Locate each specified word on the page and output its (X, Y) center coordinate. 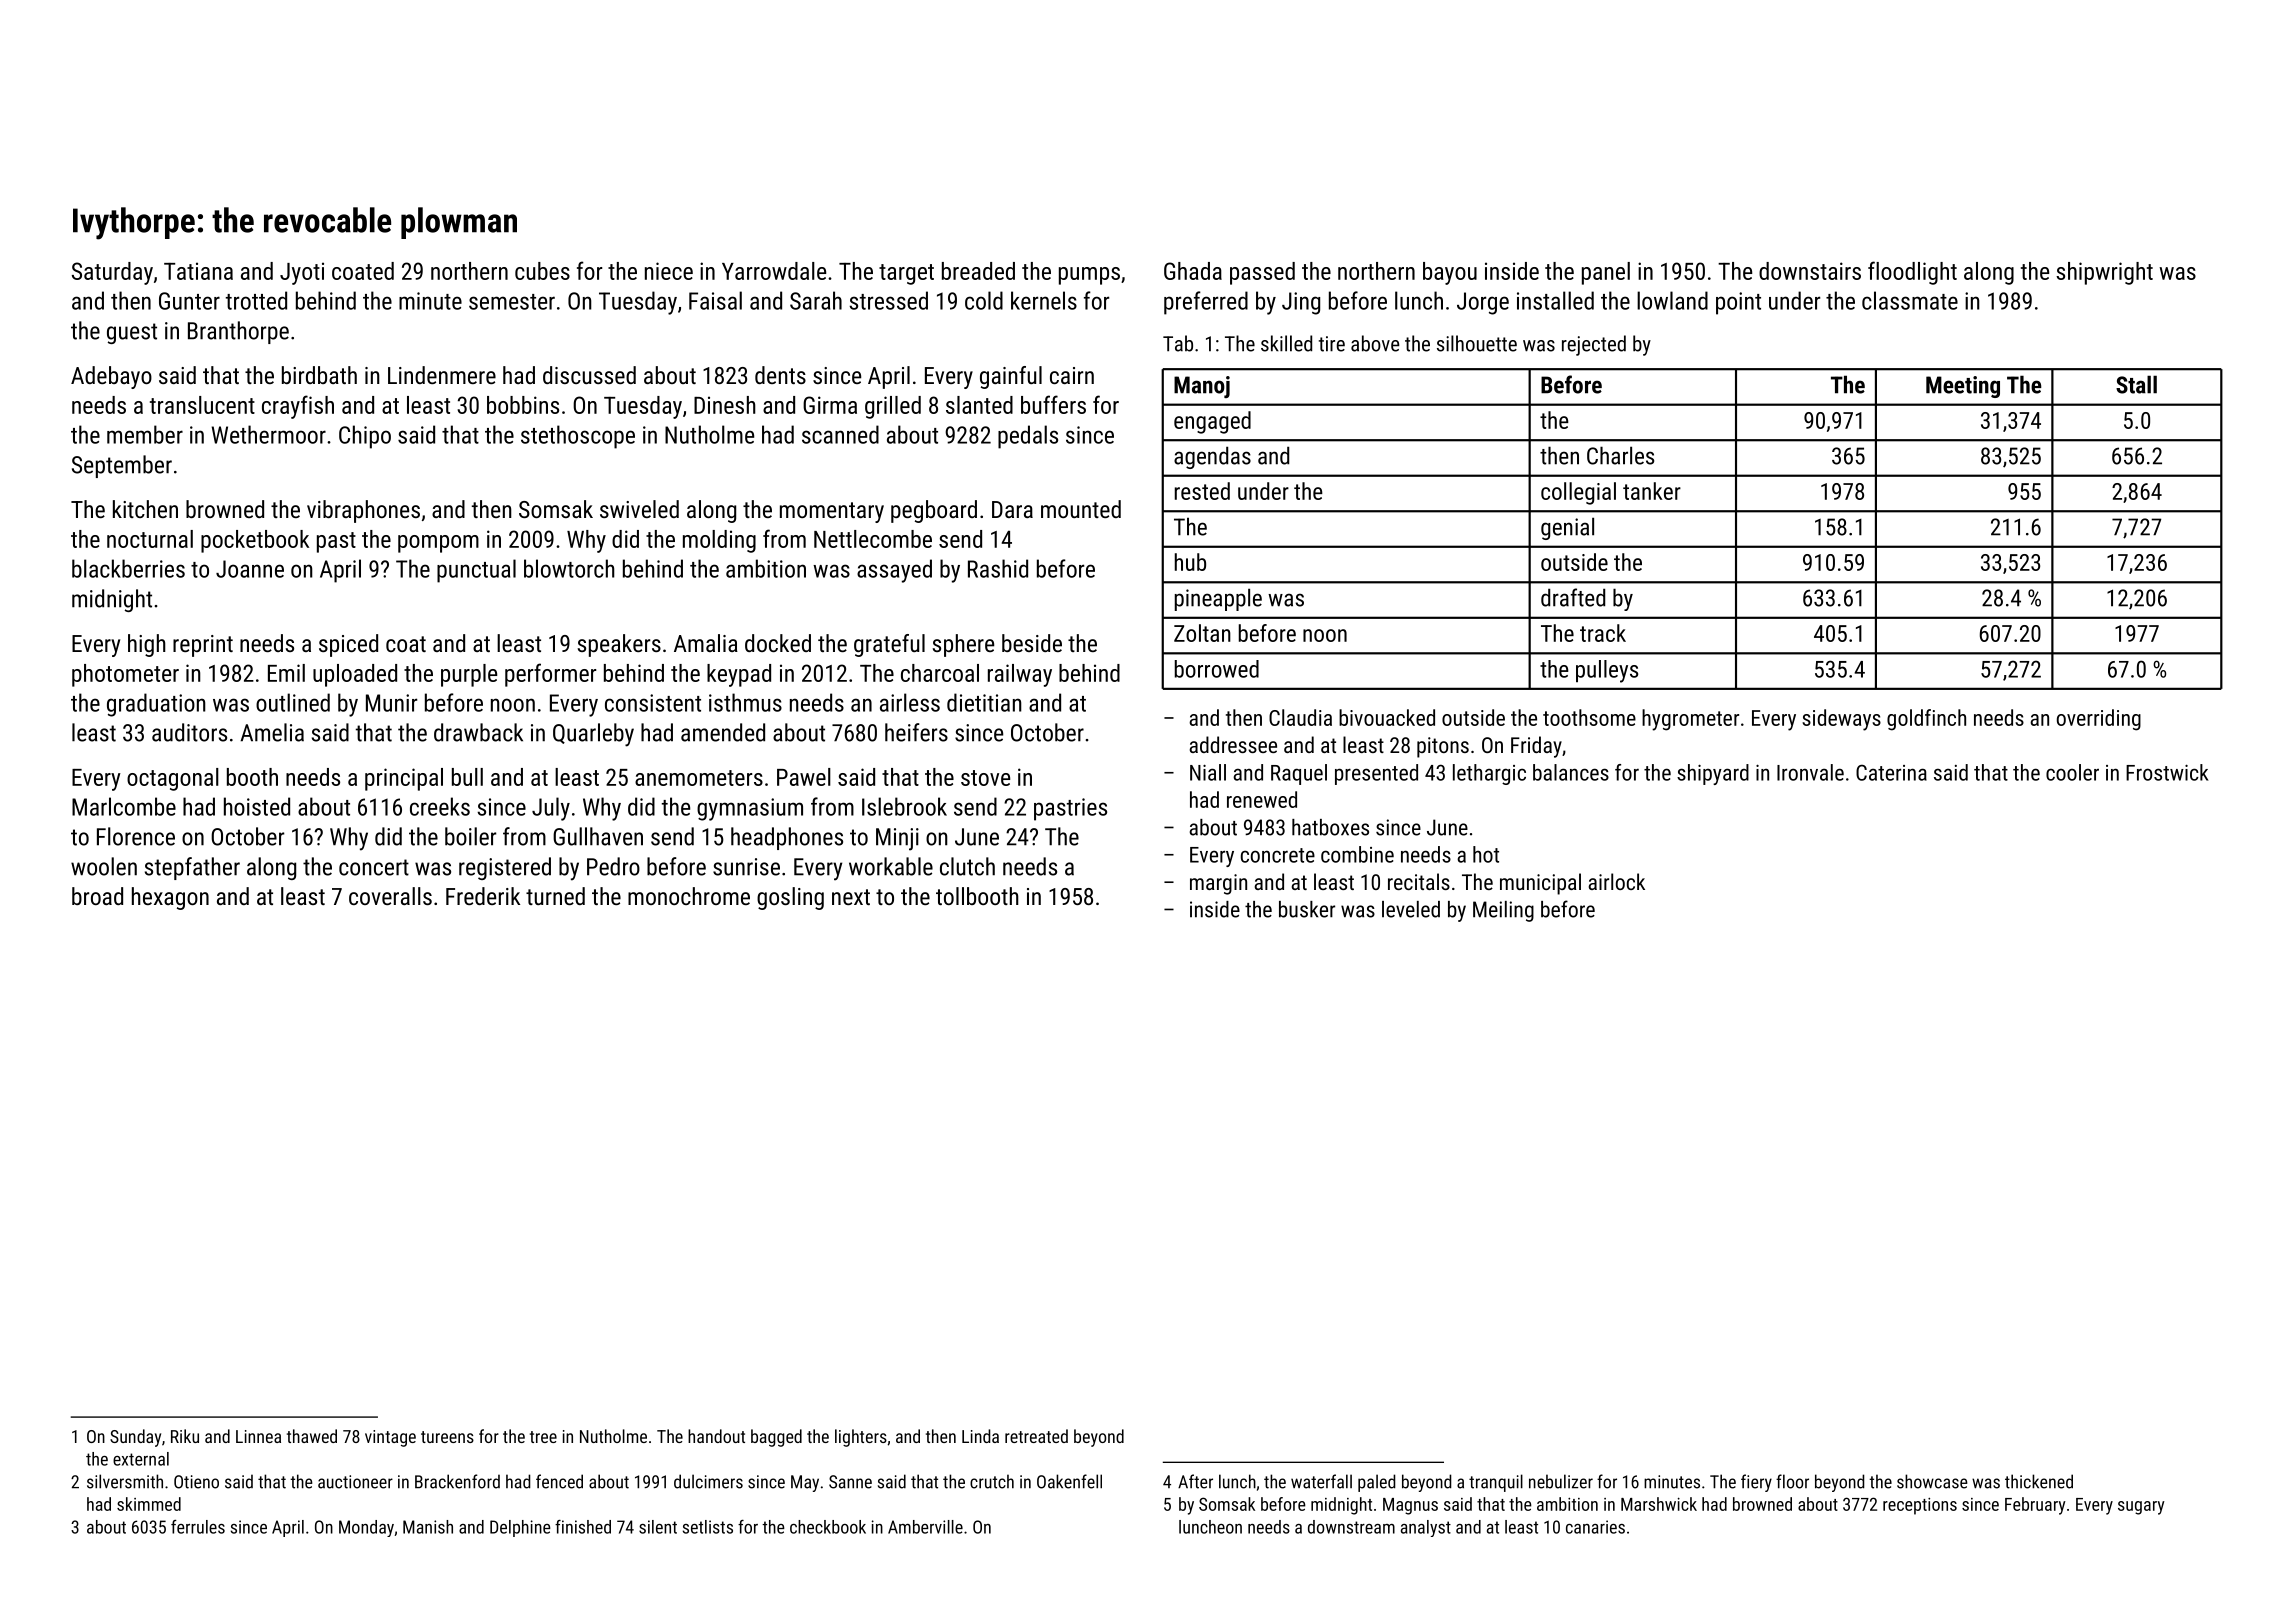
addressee (1233, 744)
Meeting (1963, 387)
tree (543, 1437)
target (906, 274)
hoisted (257, 806)
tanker (1652, 491)
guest (132, 333)
